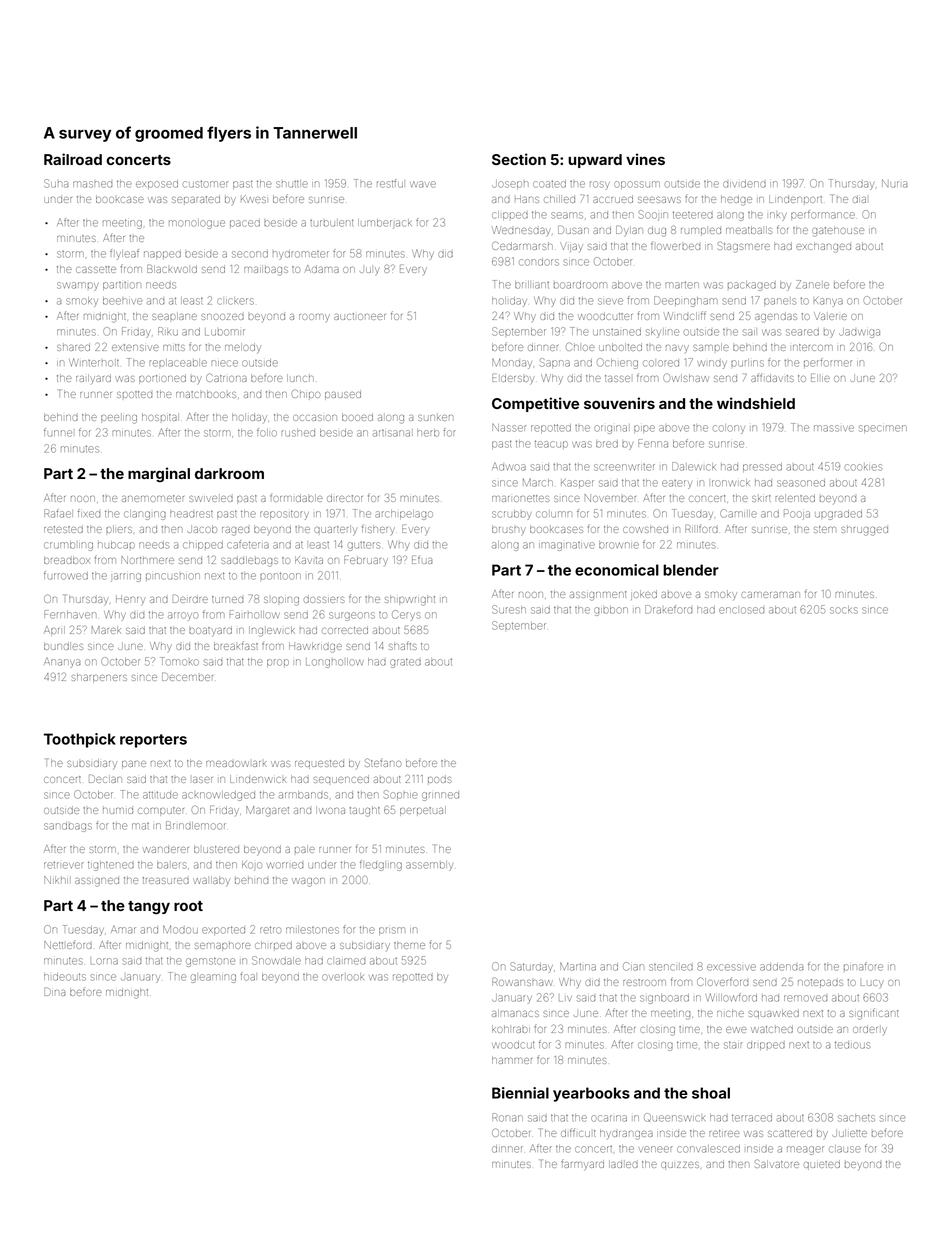 This document has width=952, height=1233. Describe the element at coordinates (701, 529) in the document. I see `Rillford` at that location.
